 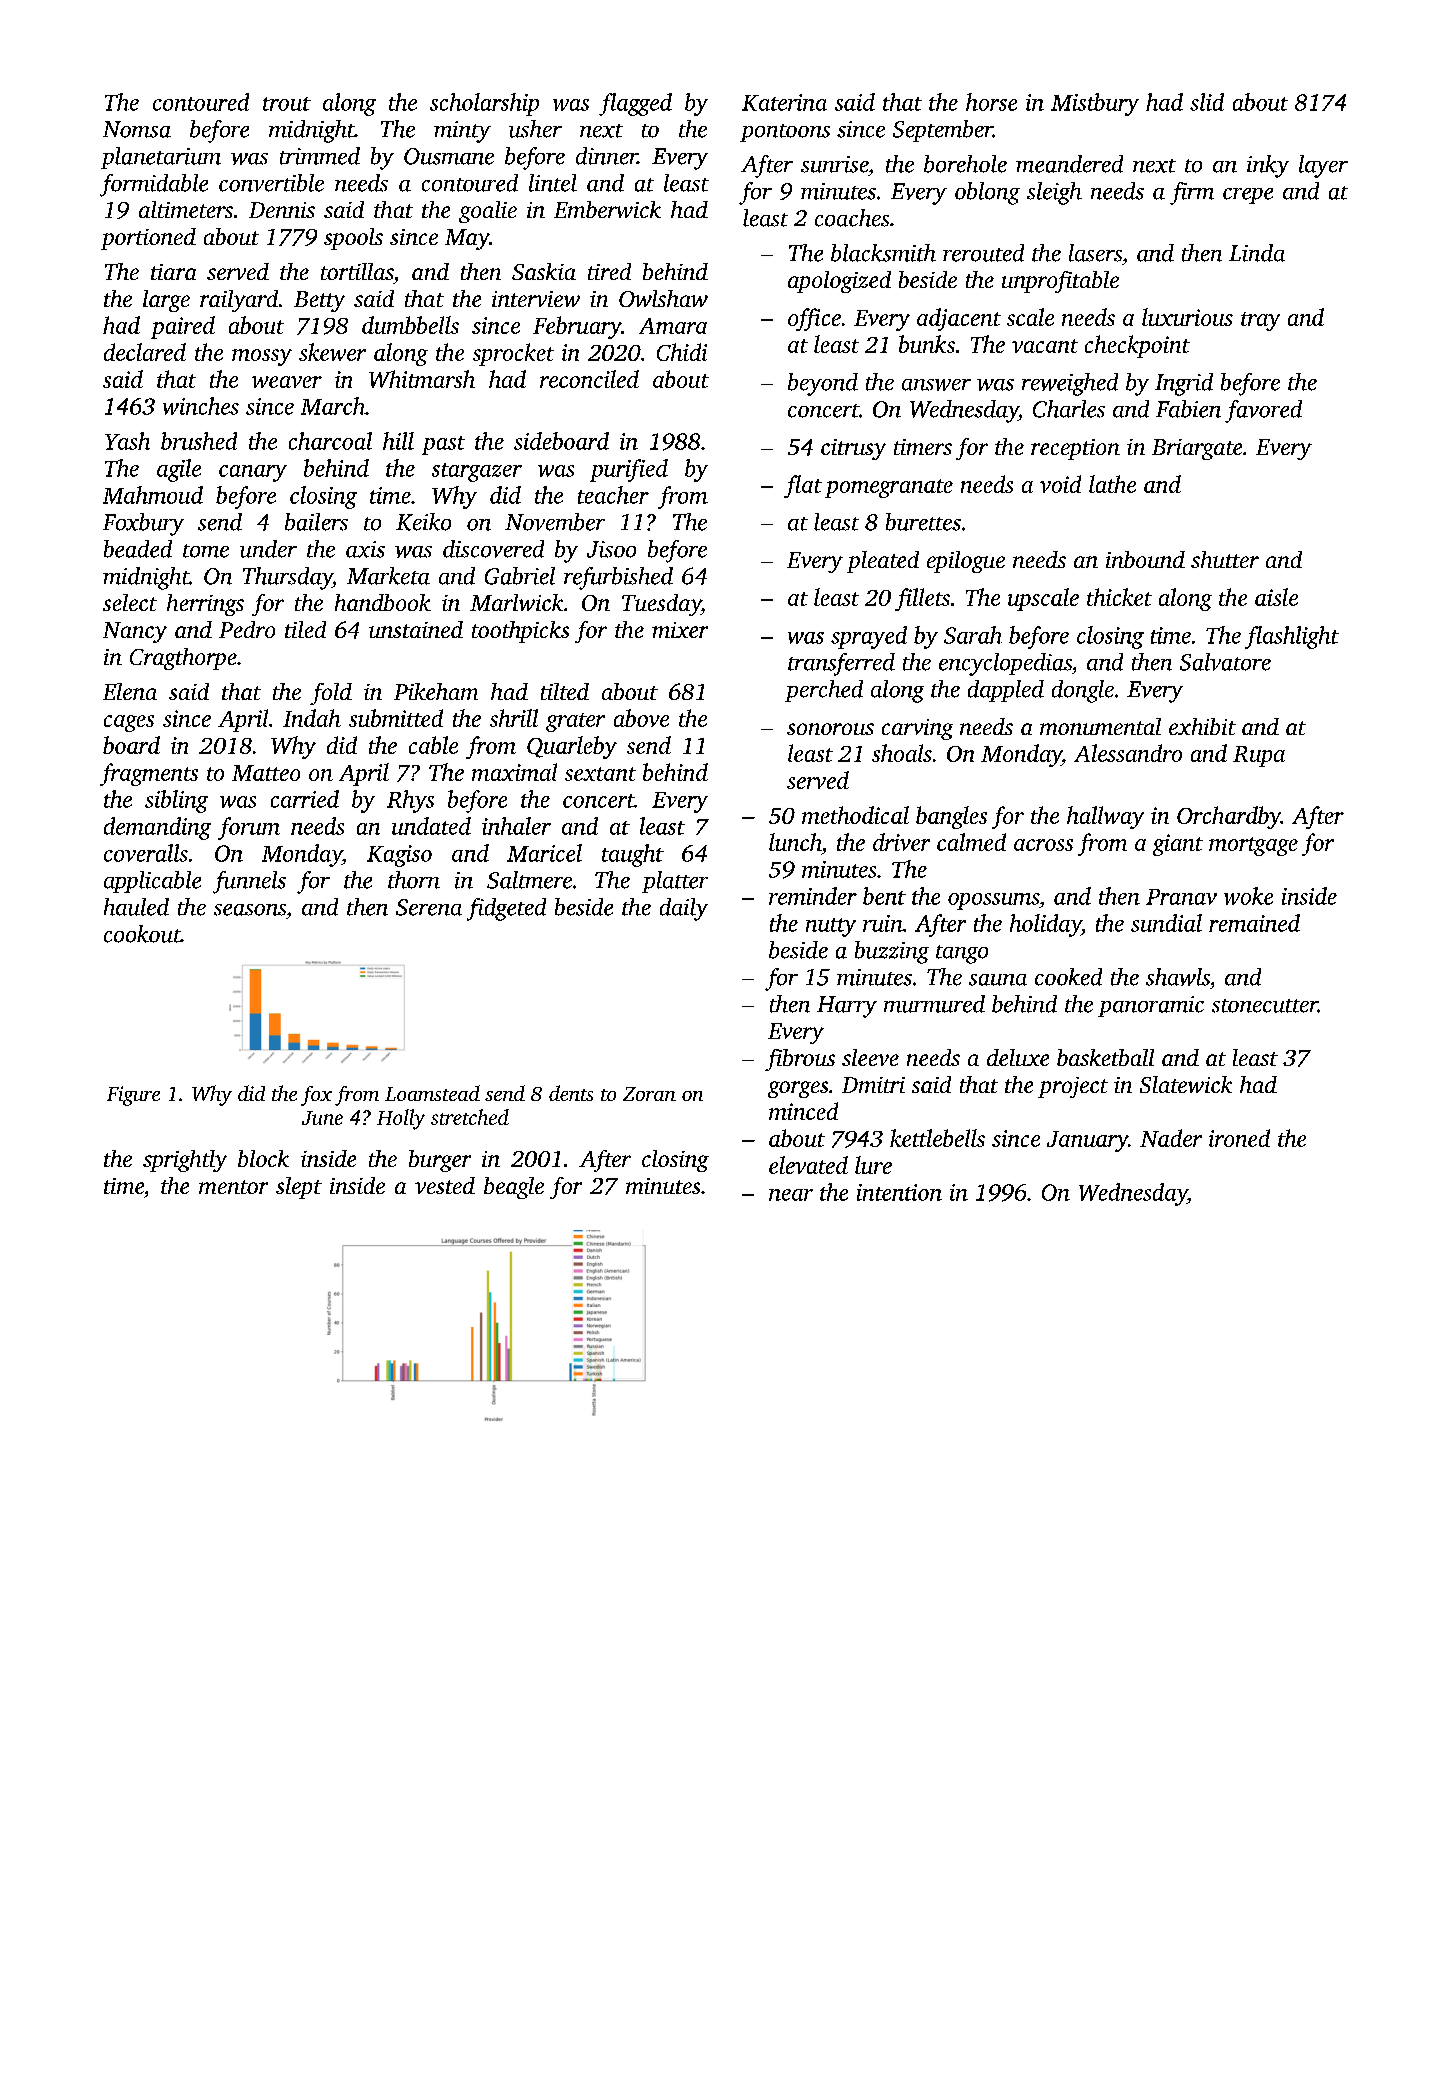 I want to click on paired, so click(x=183, y=327).
